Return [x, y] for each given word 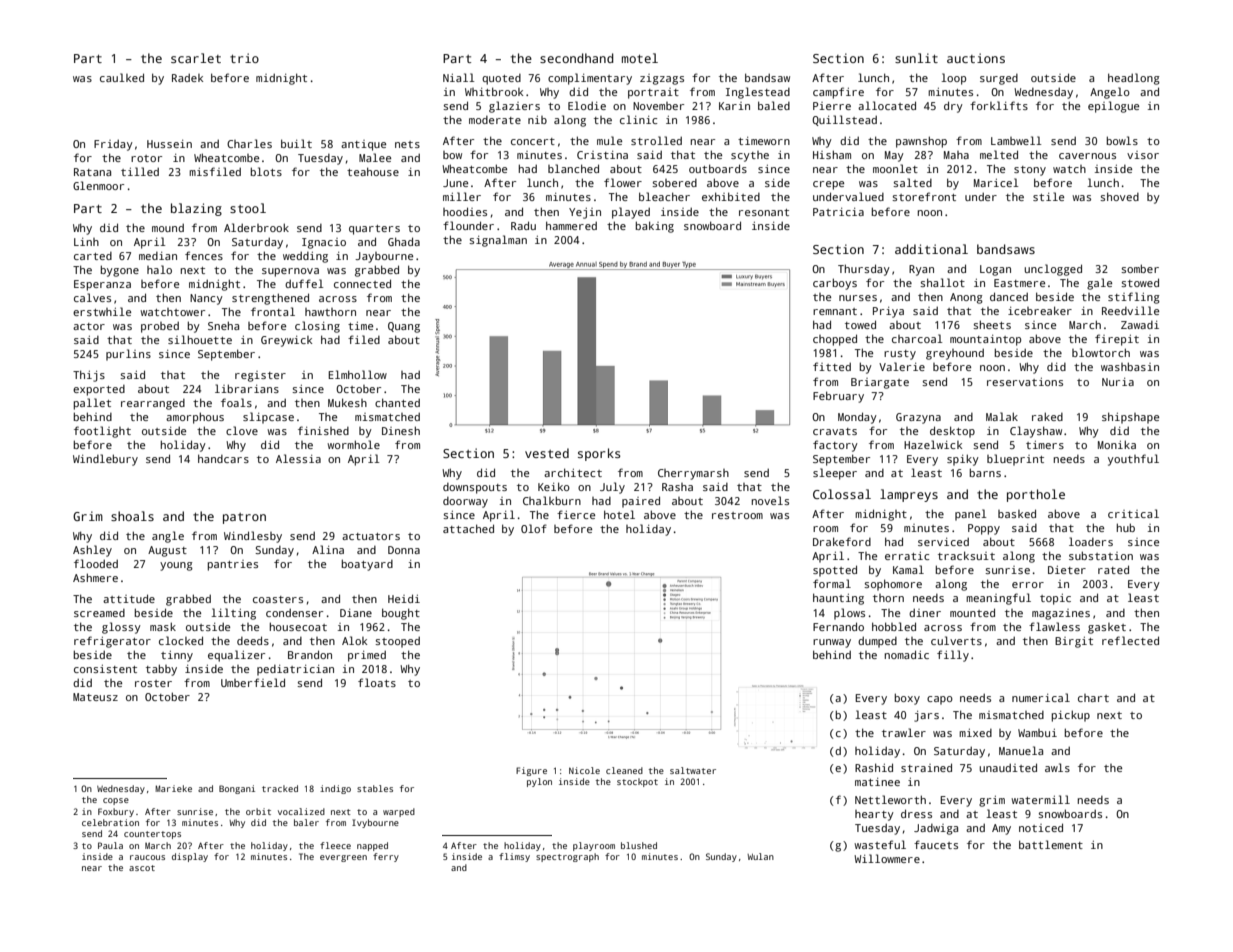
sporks [599, 454]
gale [1099, 284]
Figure [531, 771]
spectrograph [567, 857]
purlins [128, 355]
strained [926, 767]
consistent [105, 669]
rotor [146, 158]
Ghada [404, 241]
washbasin [1130, 366]
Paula [110, 845]
